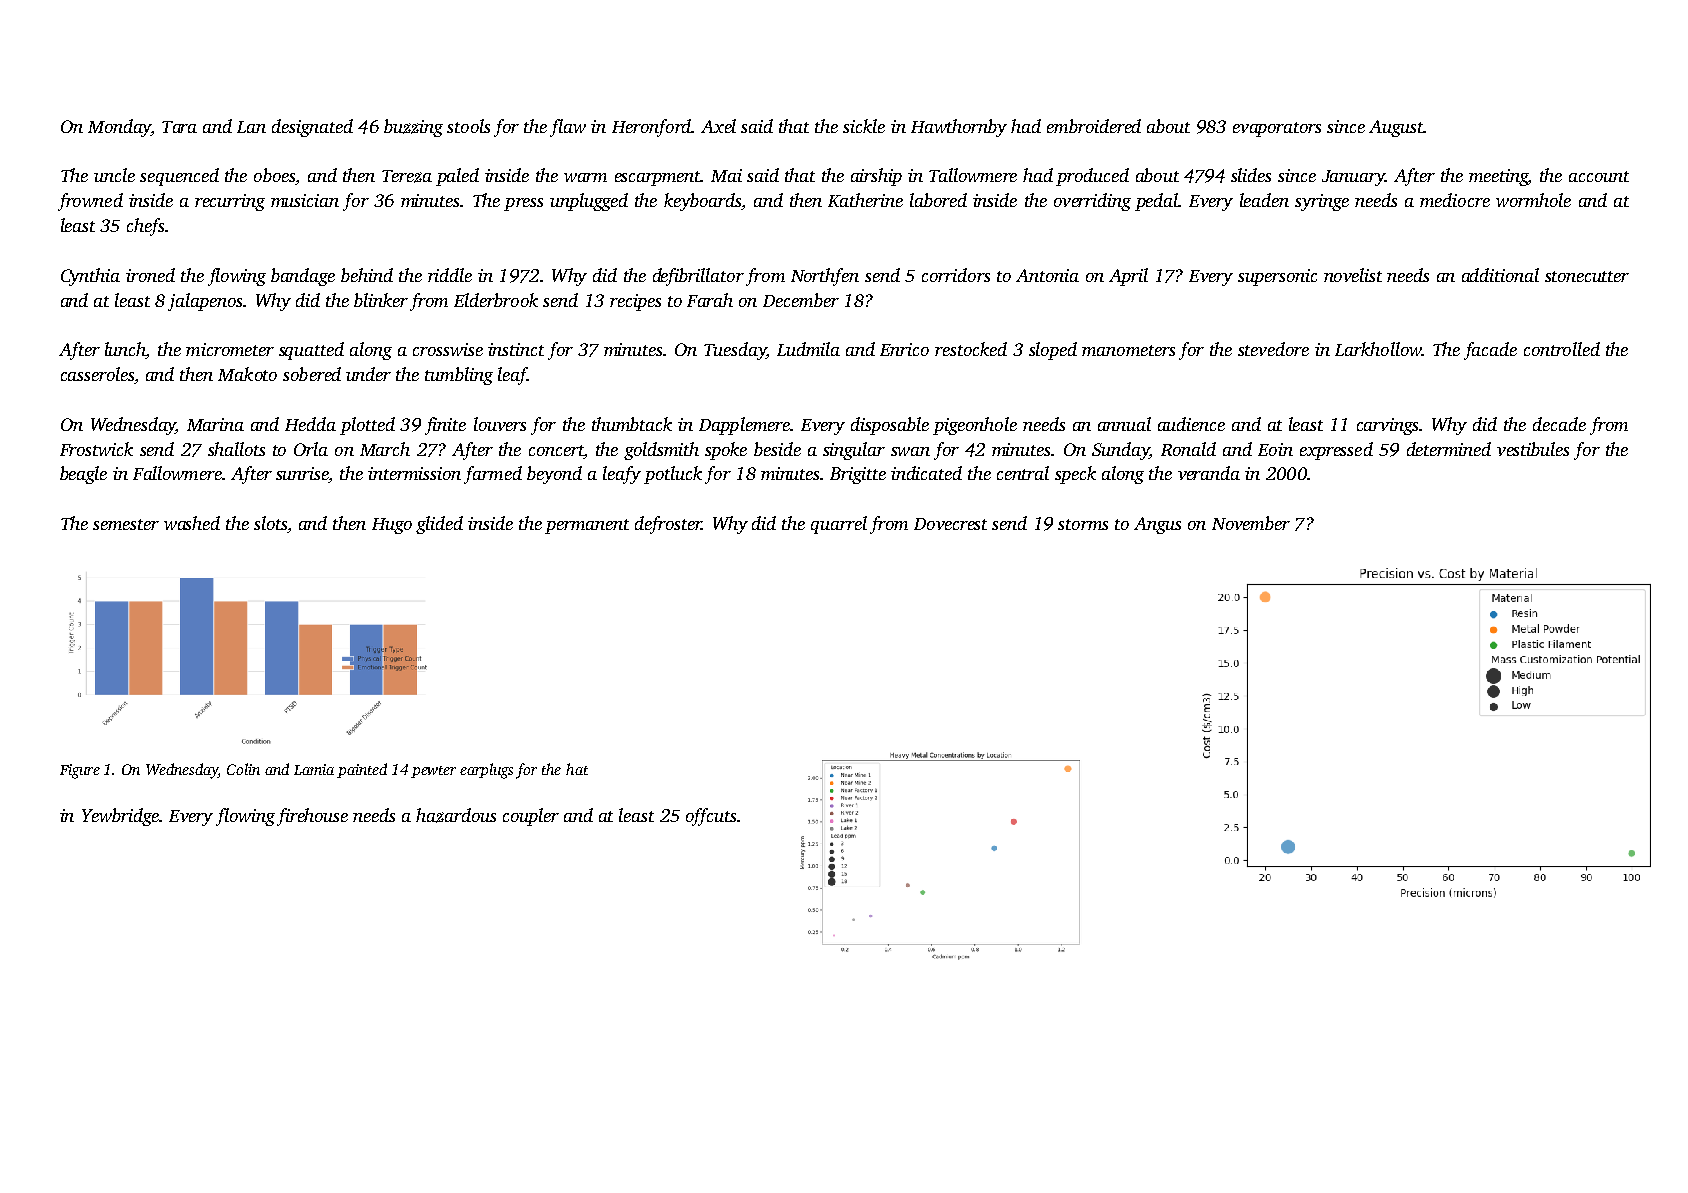 The height and width of the page is (1193, 1688). I want to click on Brigitte, so click(858, 475).
